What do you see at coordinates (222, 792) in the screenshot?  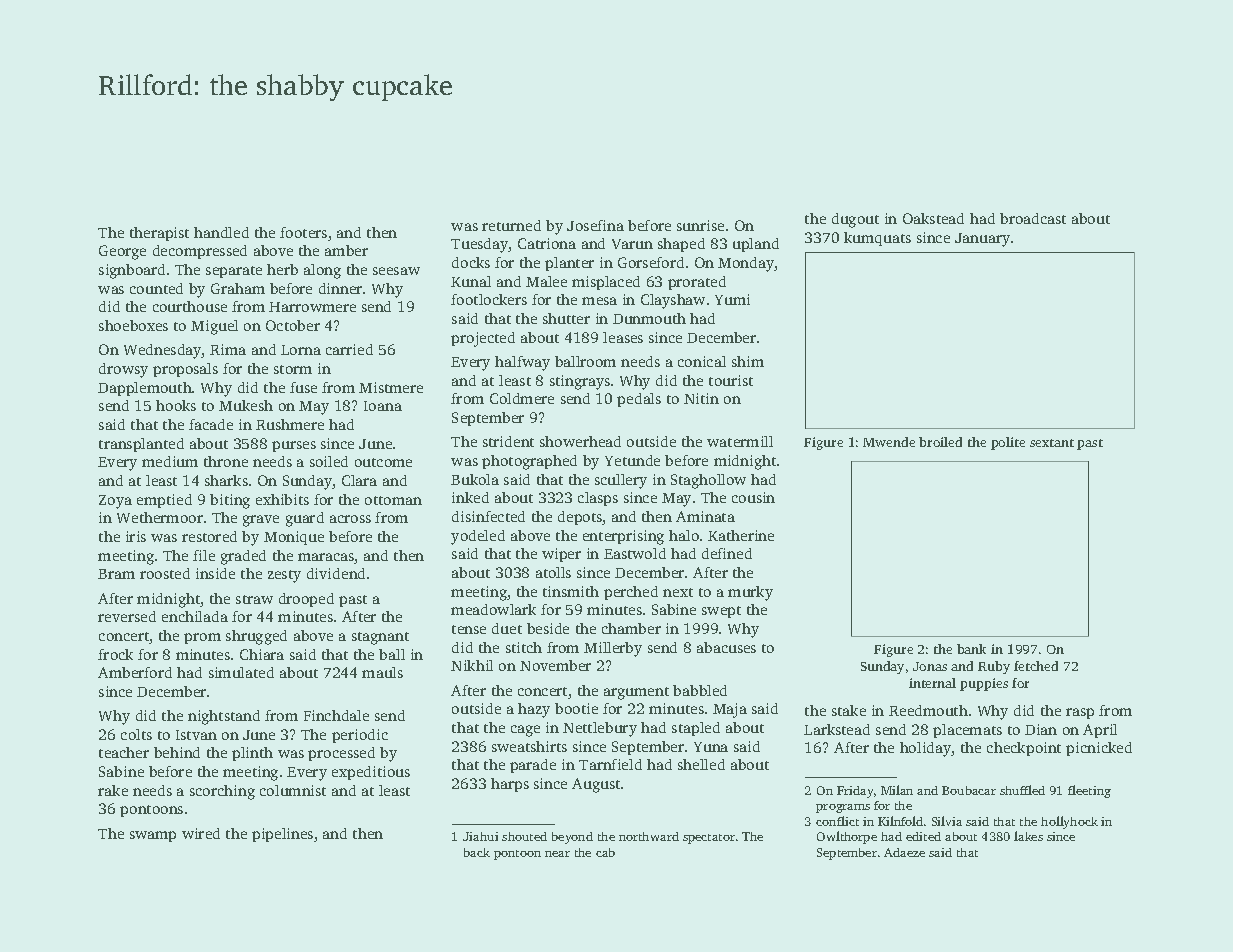 I see `scorching` at bounding box center [222, 792].
